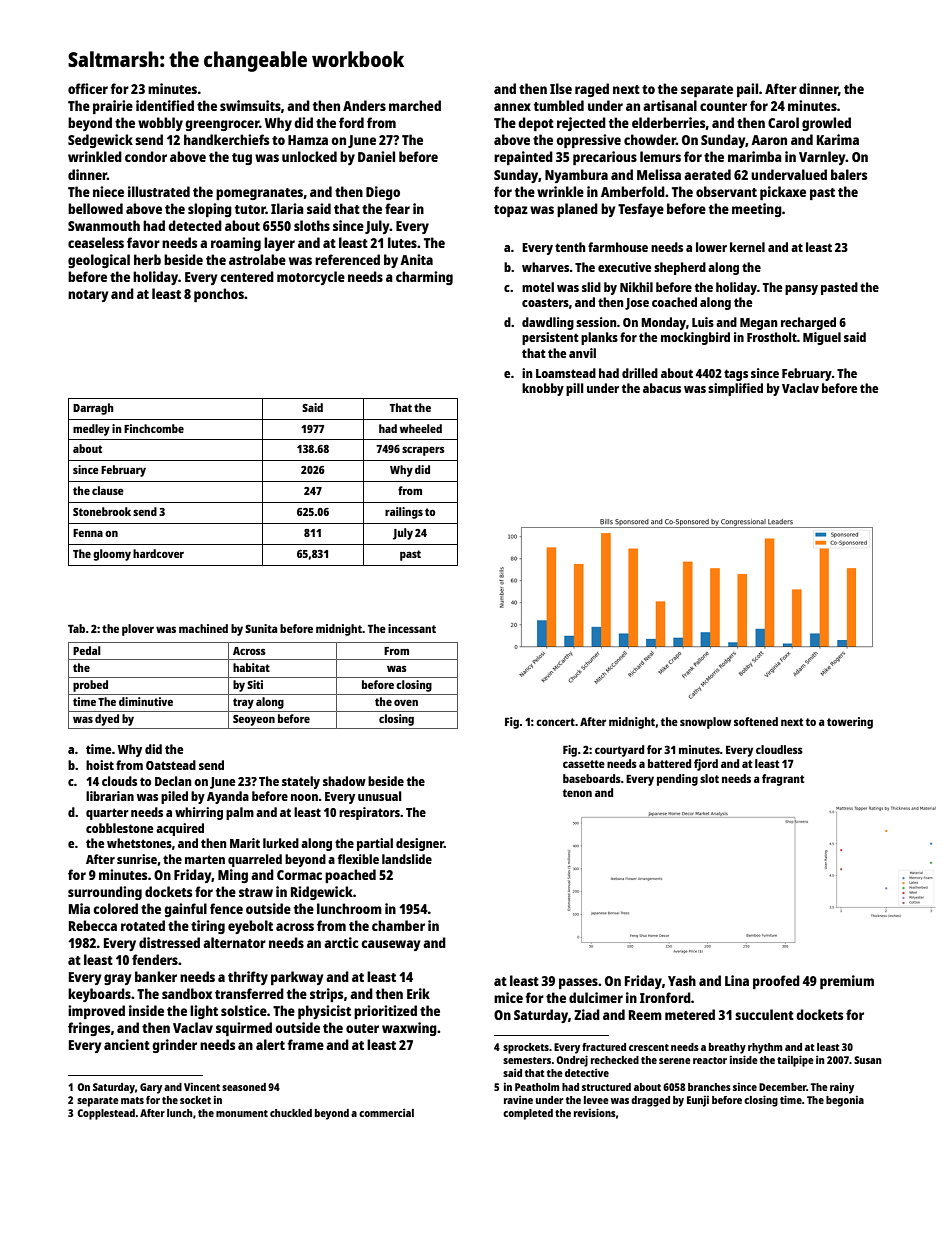 This page has height=1233, width=952. What do you see at coordinates (546, 267) in the page?
I see `wharves` at bounding box center [546, 267].
